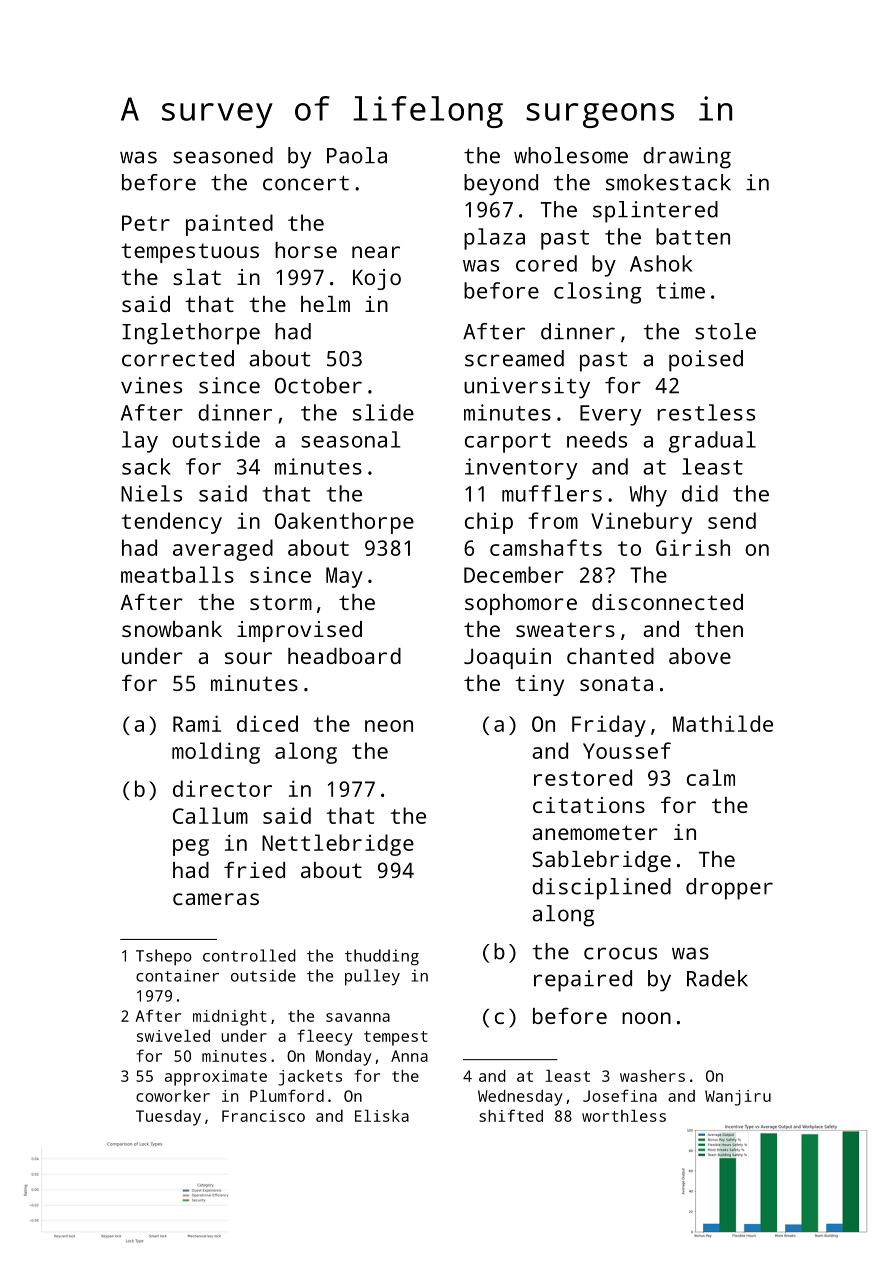 This screenshot has height=1269, width=895. I want to click on restless, so click(706, 412).
